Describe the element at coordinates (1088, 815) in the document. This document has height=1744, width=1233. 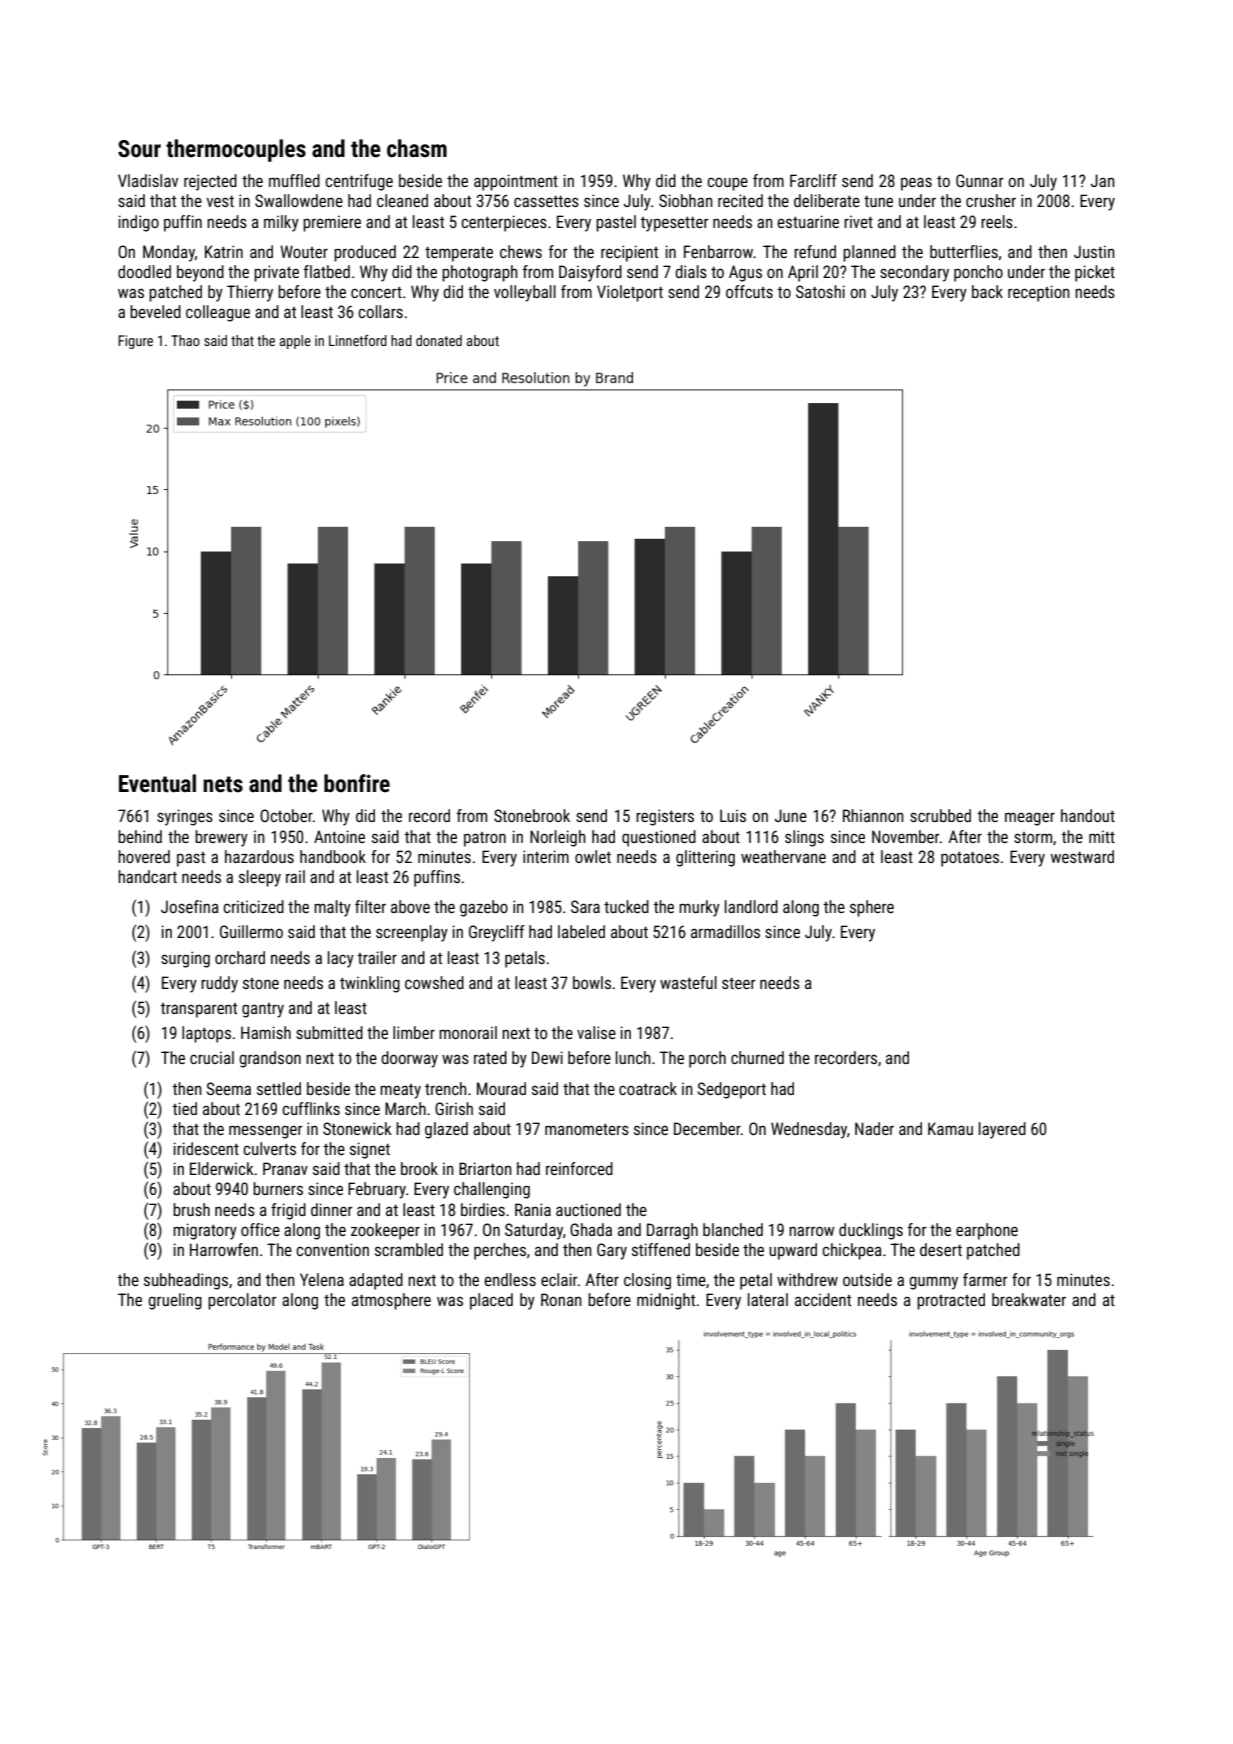
I see `handout` at that location.
